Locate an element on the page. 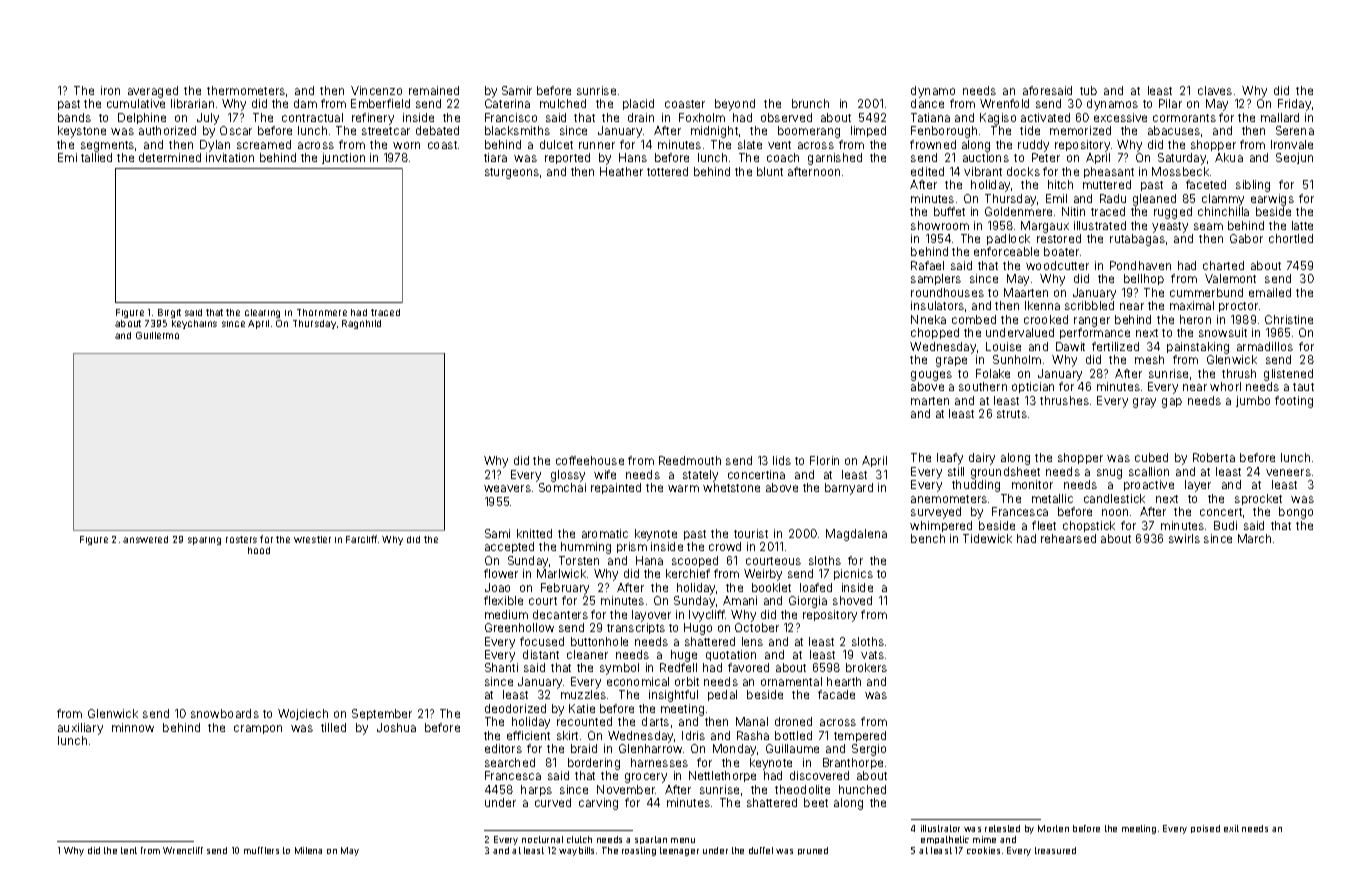 The image size is (1372, 887). clearing is located at coordinates (262, 313).
